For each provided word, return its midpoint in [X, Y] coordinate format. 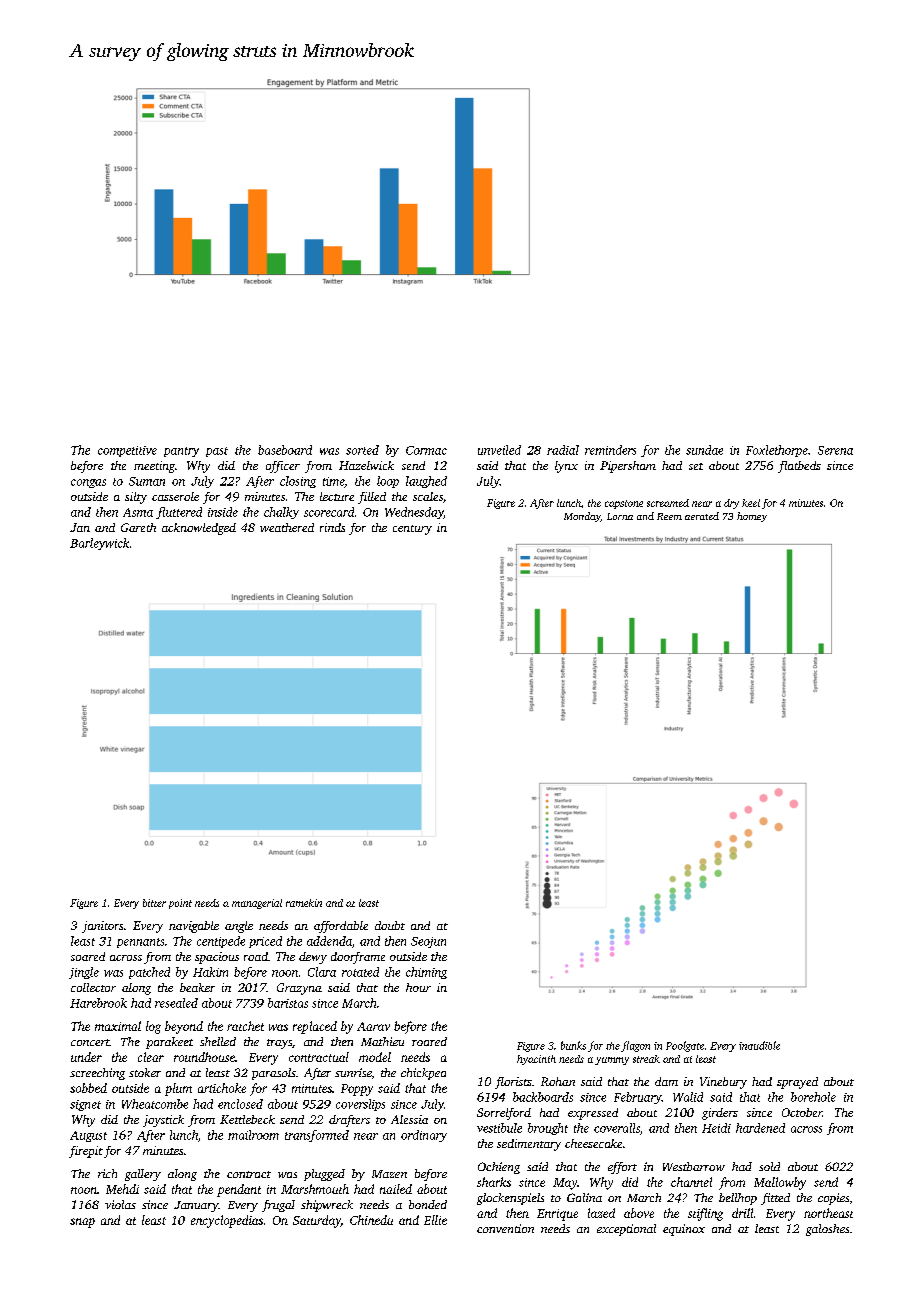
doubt [390, 925]
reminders [610, 450]
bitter [154, 903]
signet [85, 1105]
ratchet [245, 1026]
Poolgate [685, 1046]
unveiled [499, 450]
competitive [127, 451]
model [375, 1057]
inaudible [759, 1045]
